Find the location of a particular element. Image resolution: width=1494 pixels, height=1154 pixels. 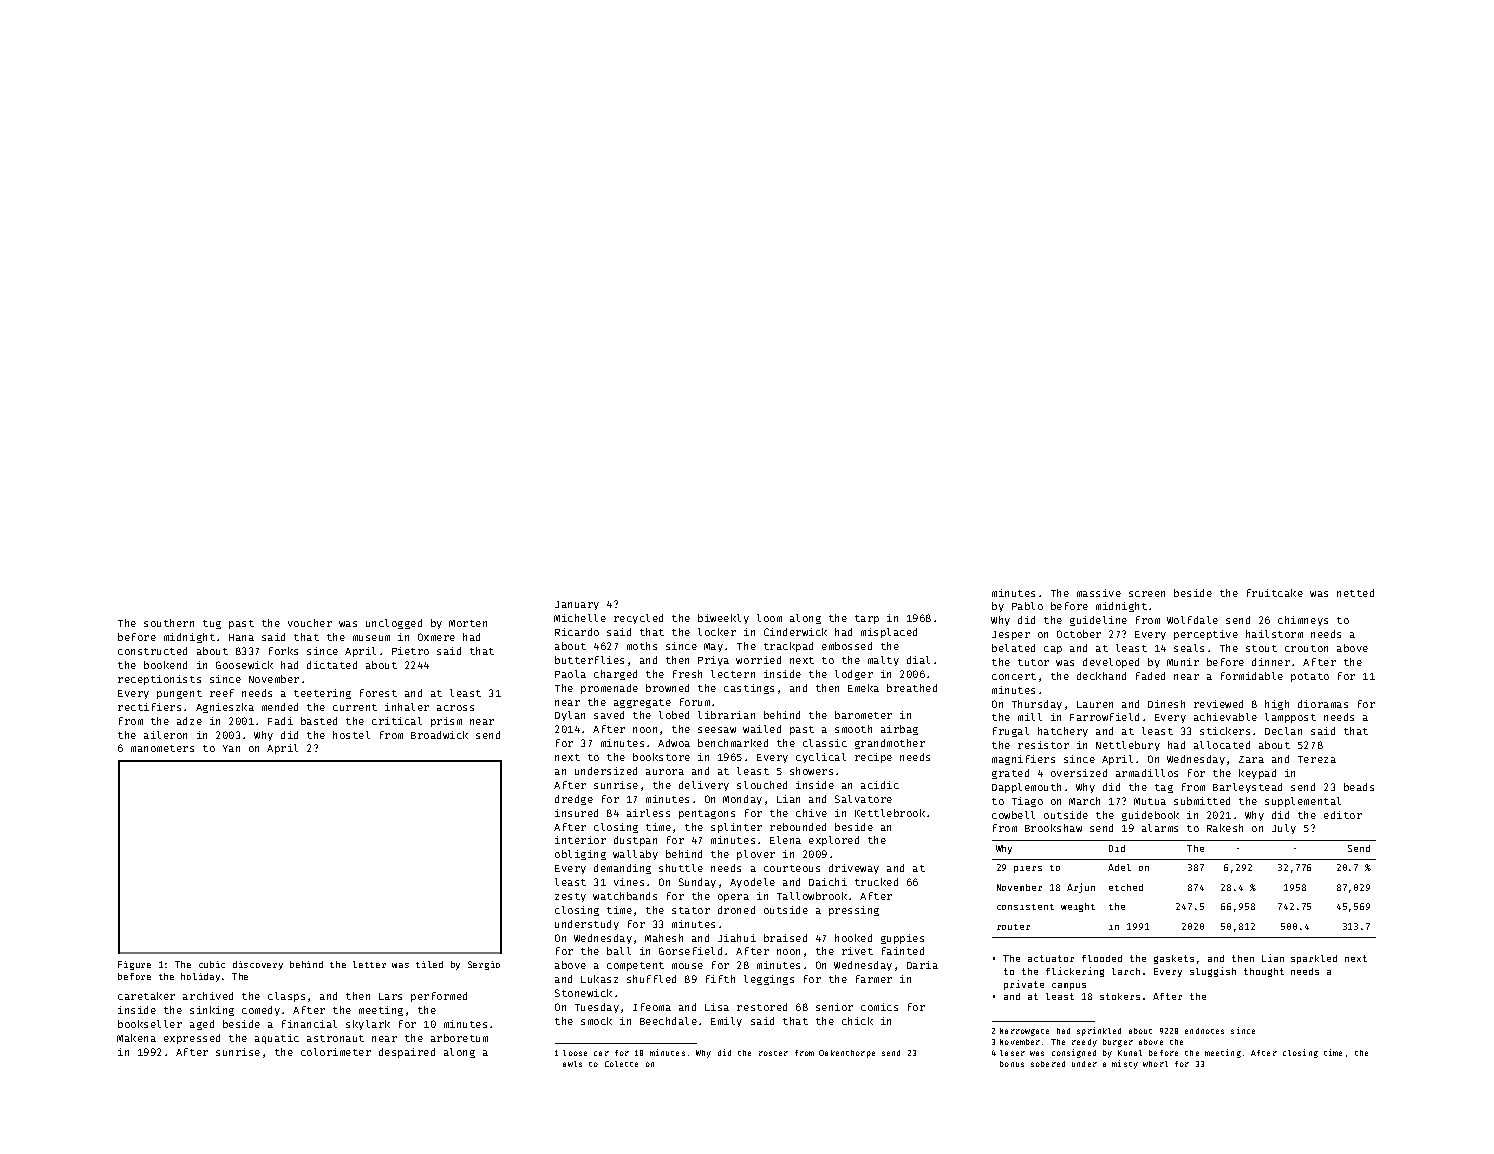

gaskets is located at coordinates (1174, 959).
